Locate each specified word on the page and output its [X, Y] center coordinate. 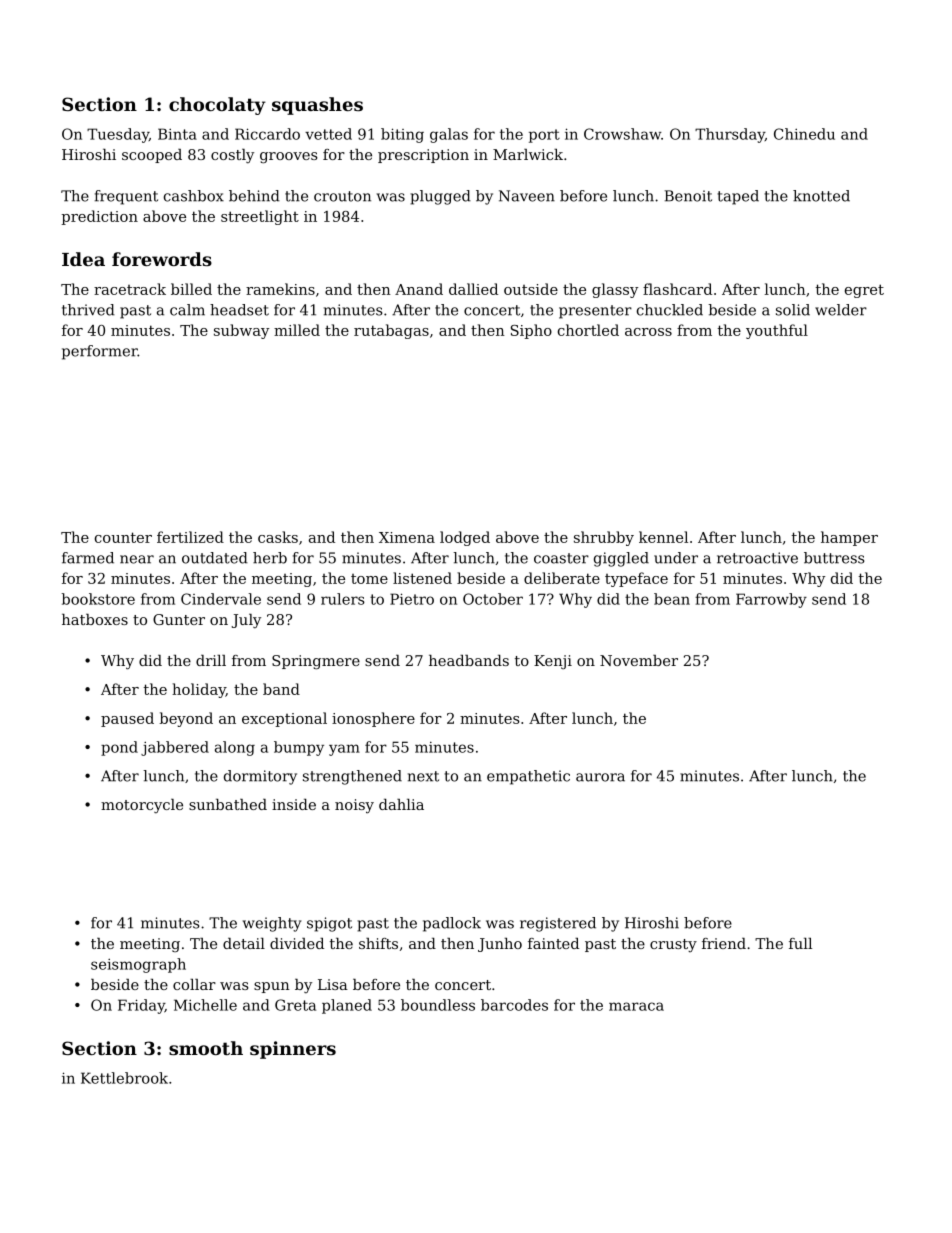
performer [100, 352]
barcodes [514, 1005]
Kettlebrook [124, 1078]
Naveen [527, 196]
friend [724, 943]
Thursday [730, 135]
